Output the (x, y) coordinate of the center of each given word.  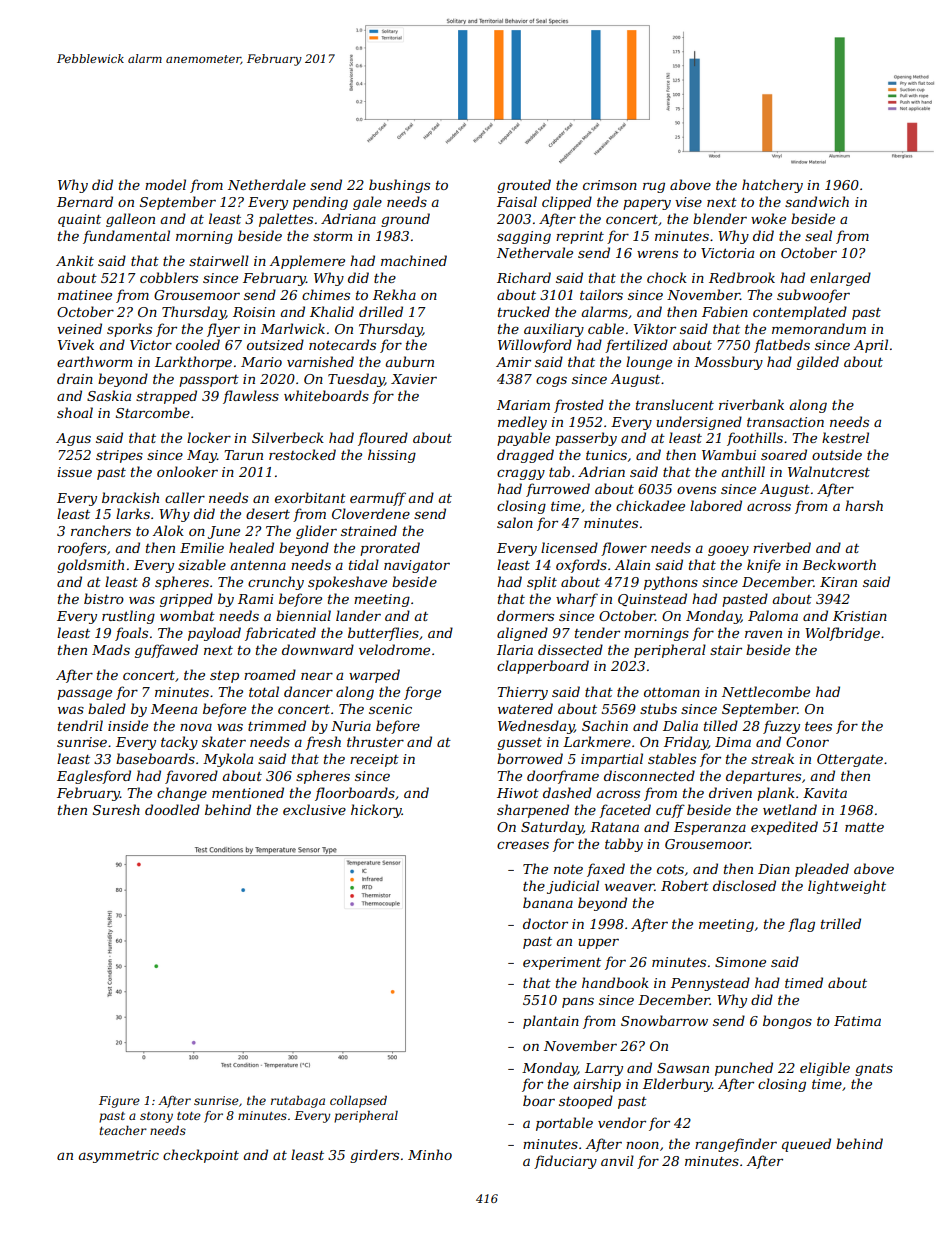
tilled (721, 725)
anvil (617, 1160)
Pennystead (710, 984)
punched (744, 1069)
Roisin (254, 312)
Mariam (523, 405)
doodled (172, 809)
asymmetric (119, 1156)
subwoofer (813, 296)
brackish (130, 497)
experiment (562, 963)
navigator (417, 566)
